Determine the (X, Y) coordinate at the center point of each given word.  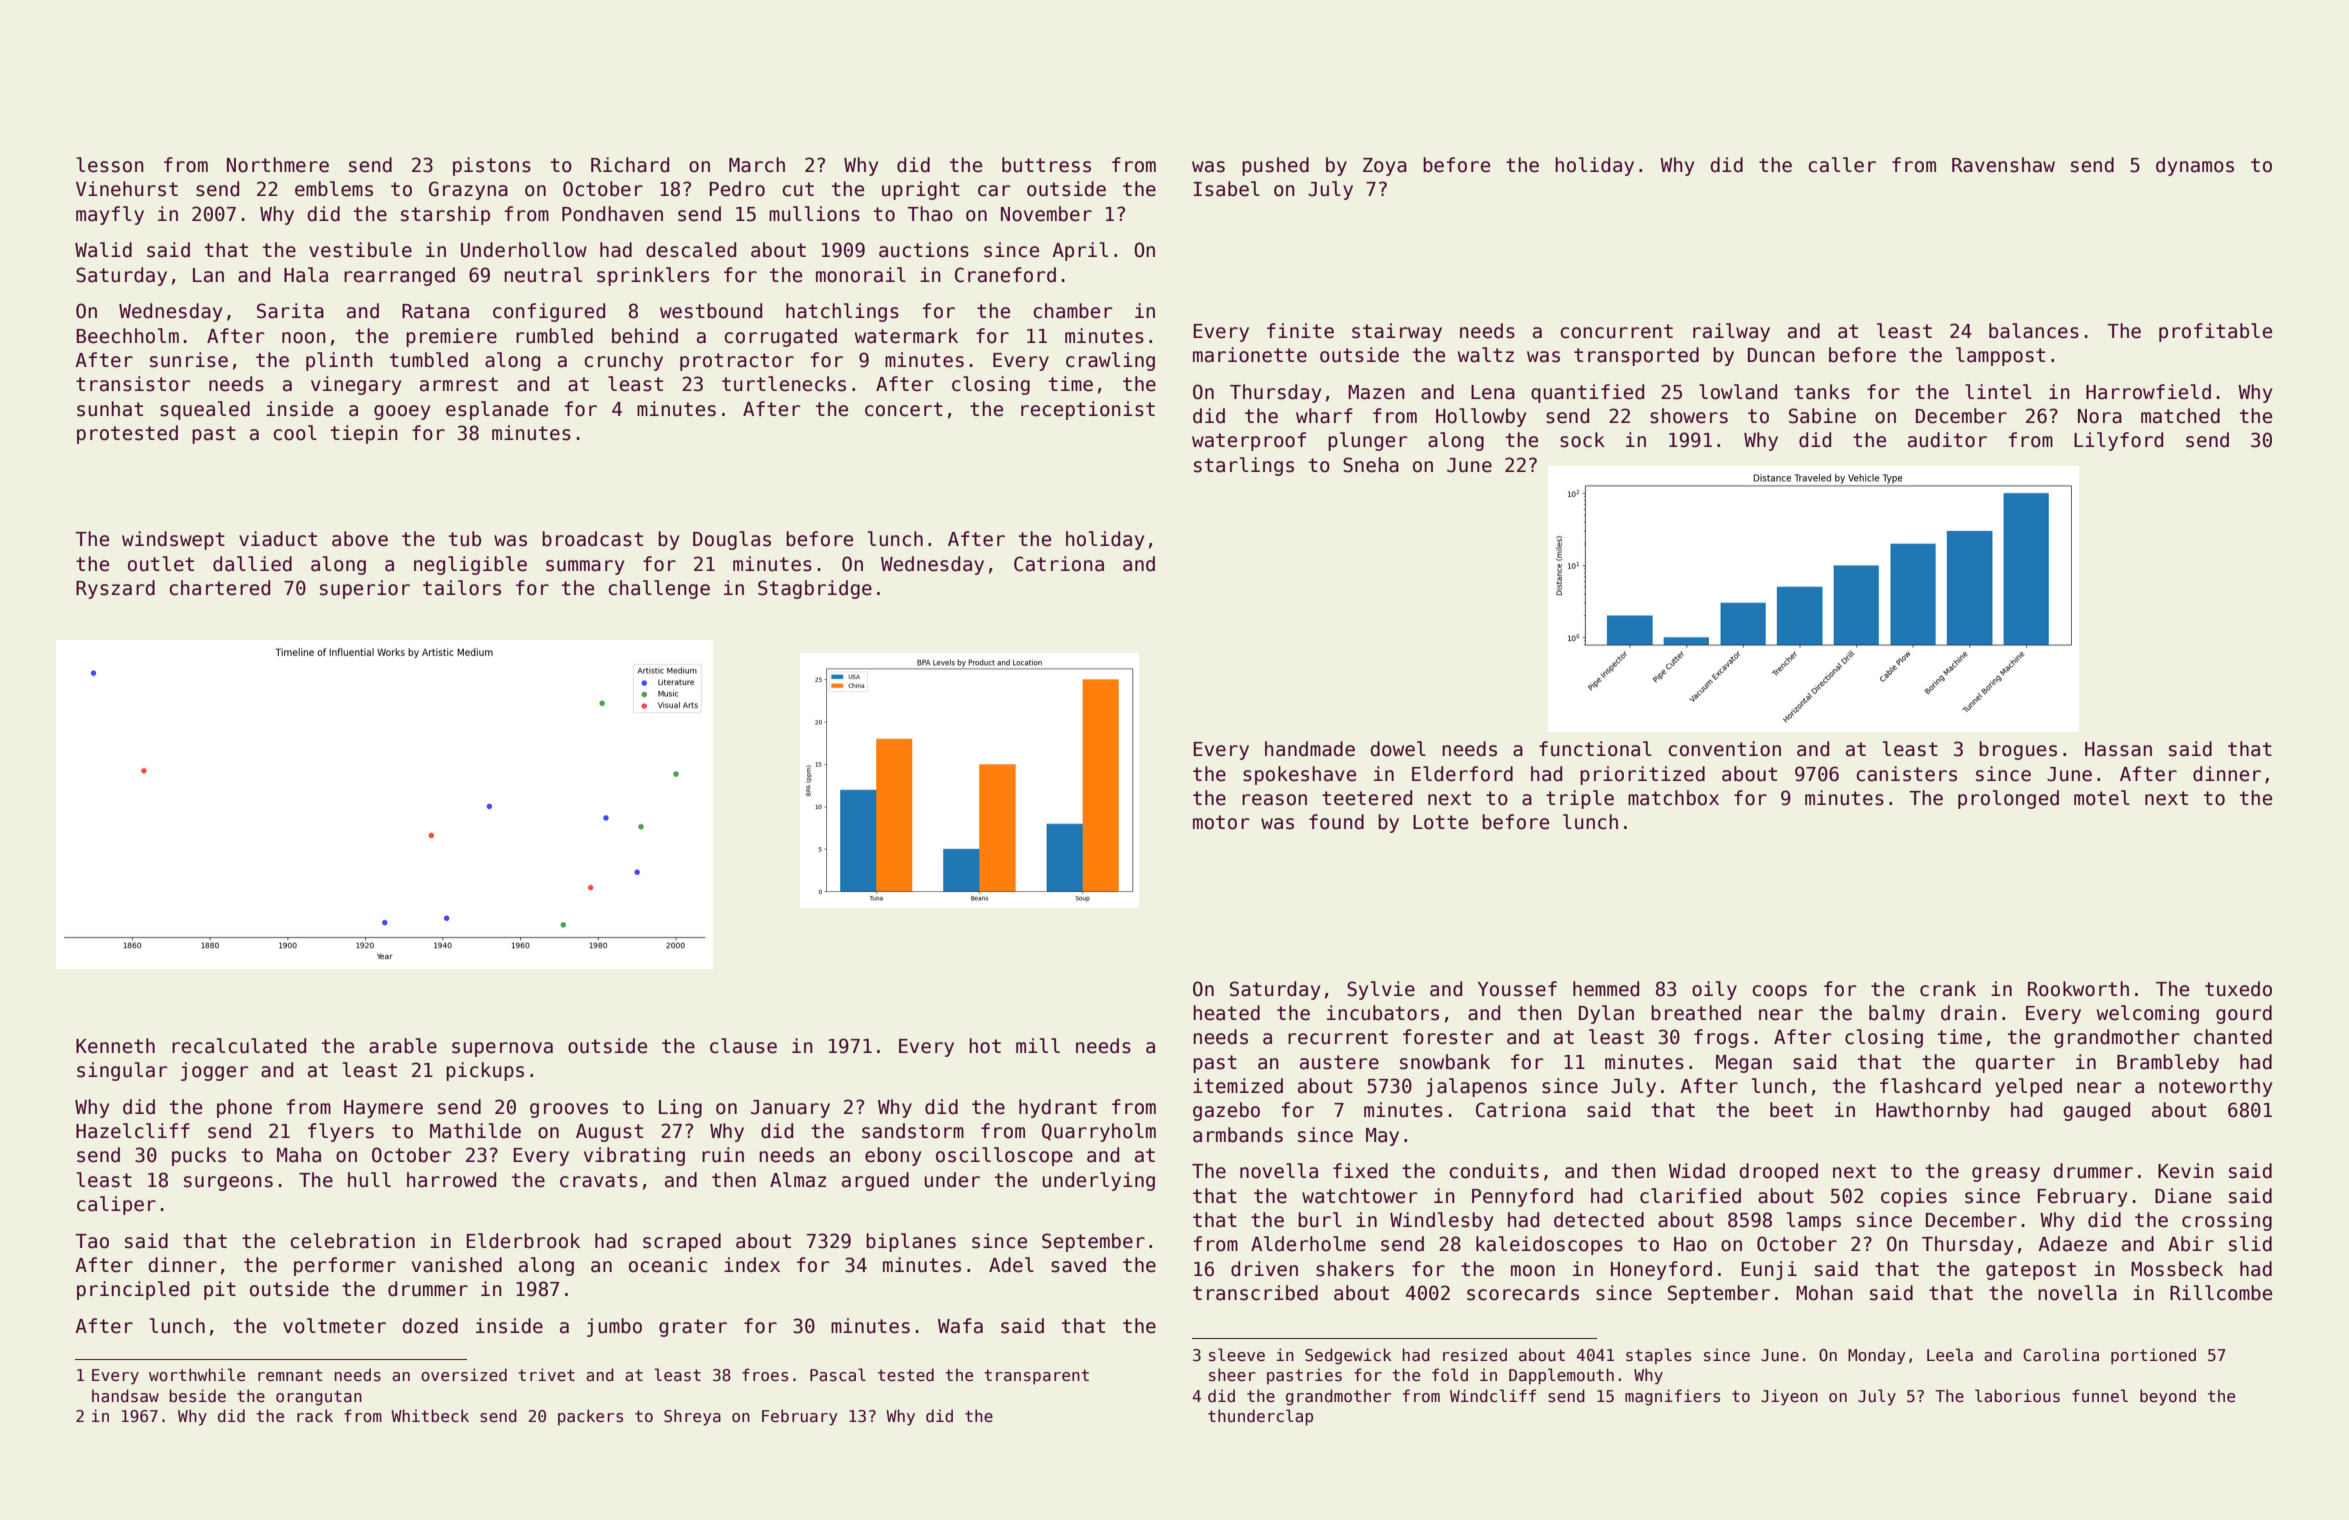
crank (1948, 989)
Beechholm (128, 336)
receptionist (1088, 410)
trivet (546, 1374)
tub (465, 539)
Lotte (1440, 822)
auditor (1947, 440)
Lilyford (2118, 441)
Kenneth (115, 1046)
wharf (1324, 416)
